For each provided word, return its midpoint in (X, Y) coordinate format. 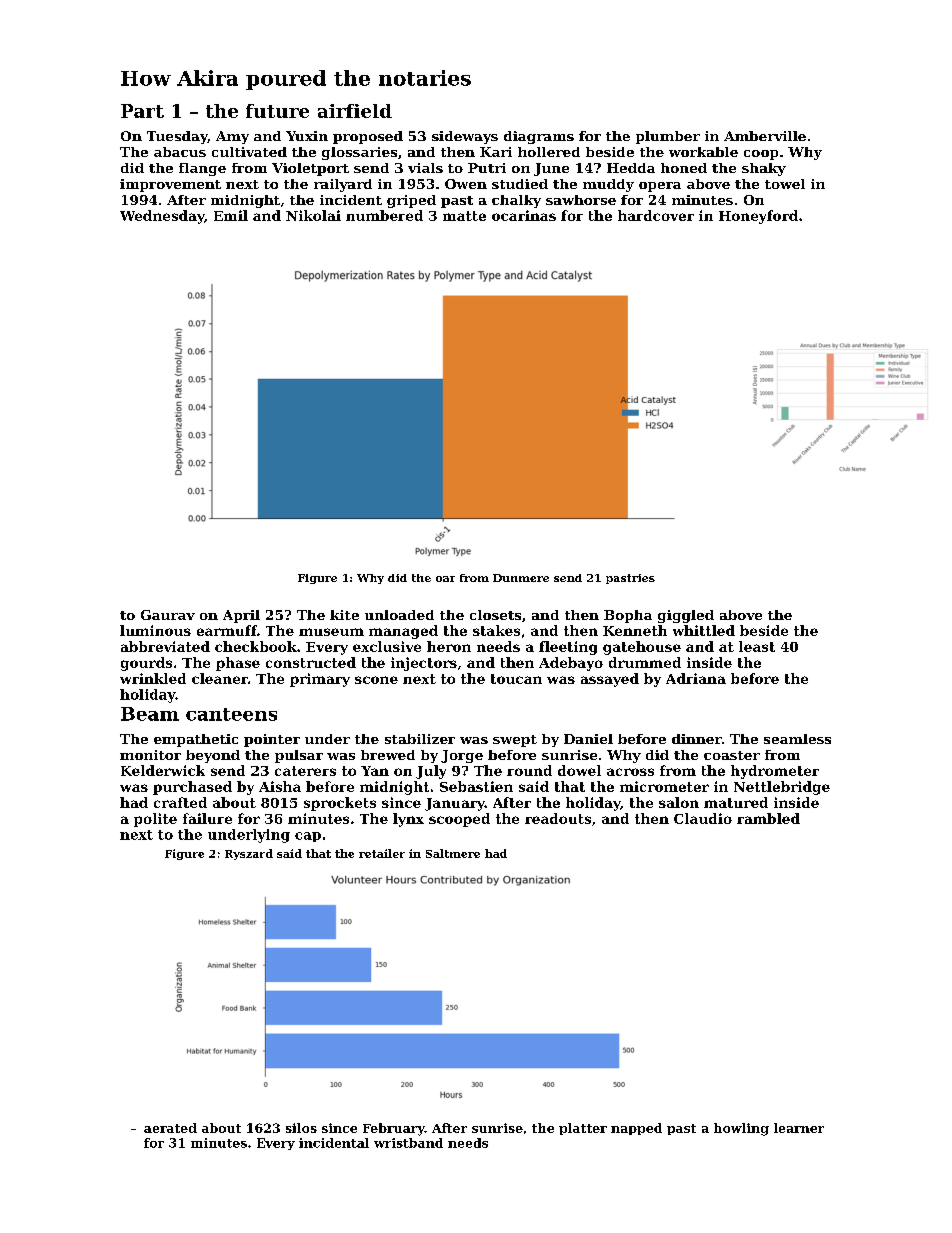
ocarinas (524, 215)
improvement (170, 185)
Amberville (765, 136)
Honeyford (758, 217)
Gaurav (168, 615)
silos (301, 1128)
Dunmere (521, 578)
